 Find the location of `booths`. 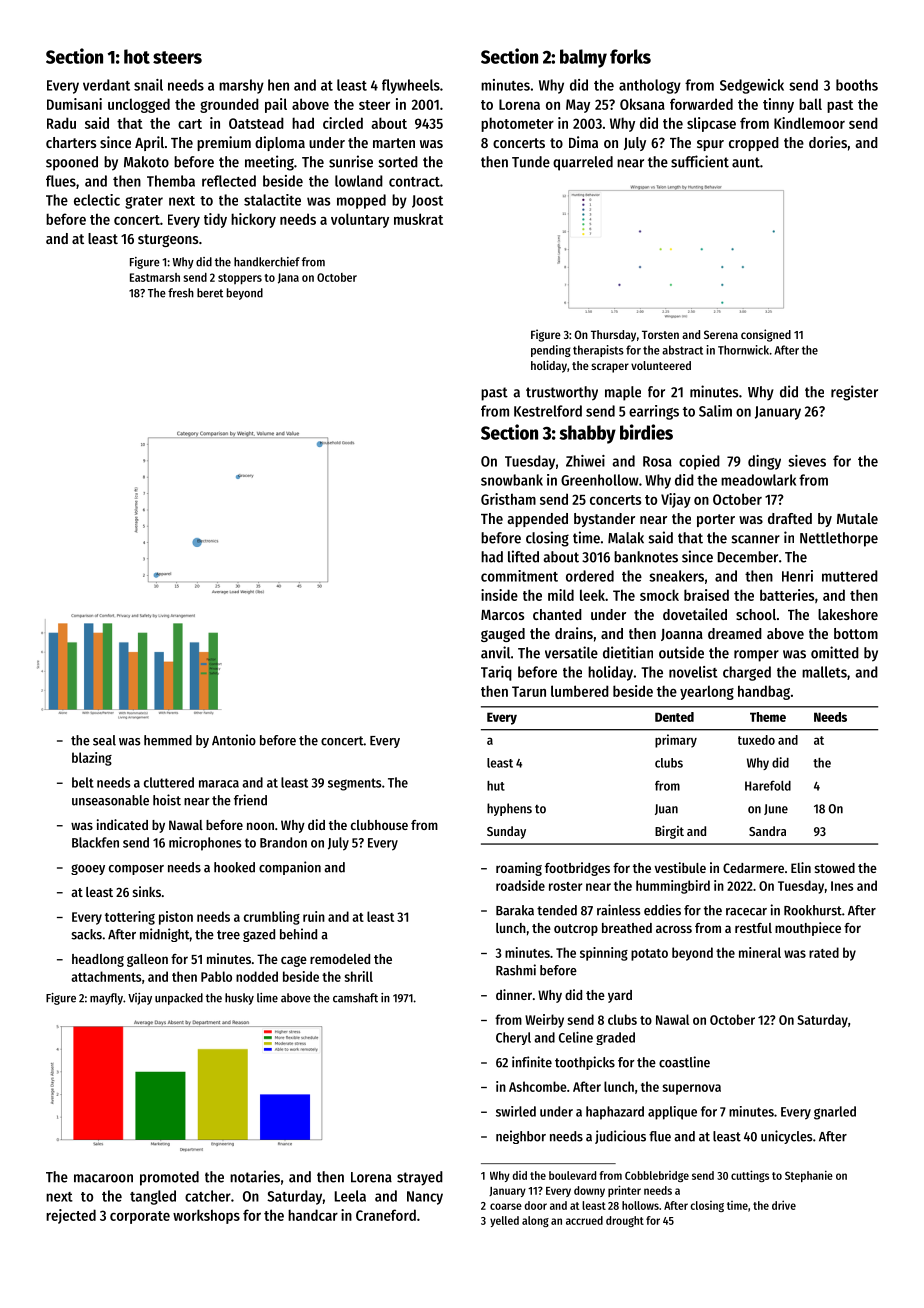

booths is located at coordinates (857, 85).
